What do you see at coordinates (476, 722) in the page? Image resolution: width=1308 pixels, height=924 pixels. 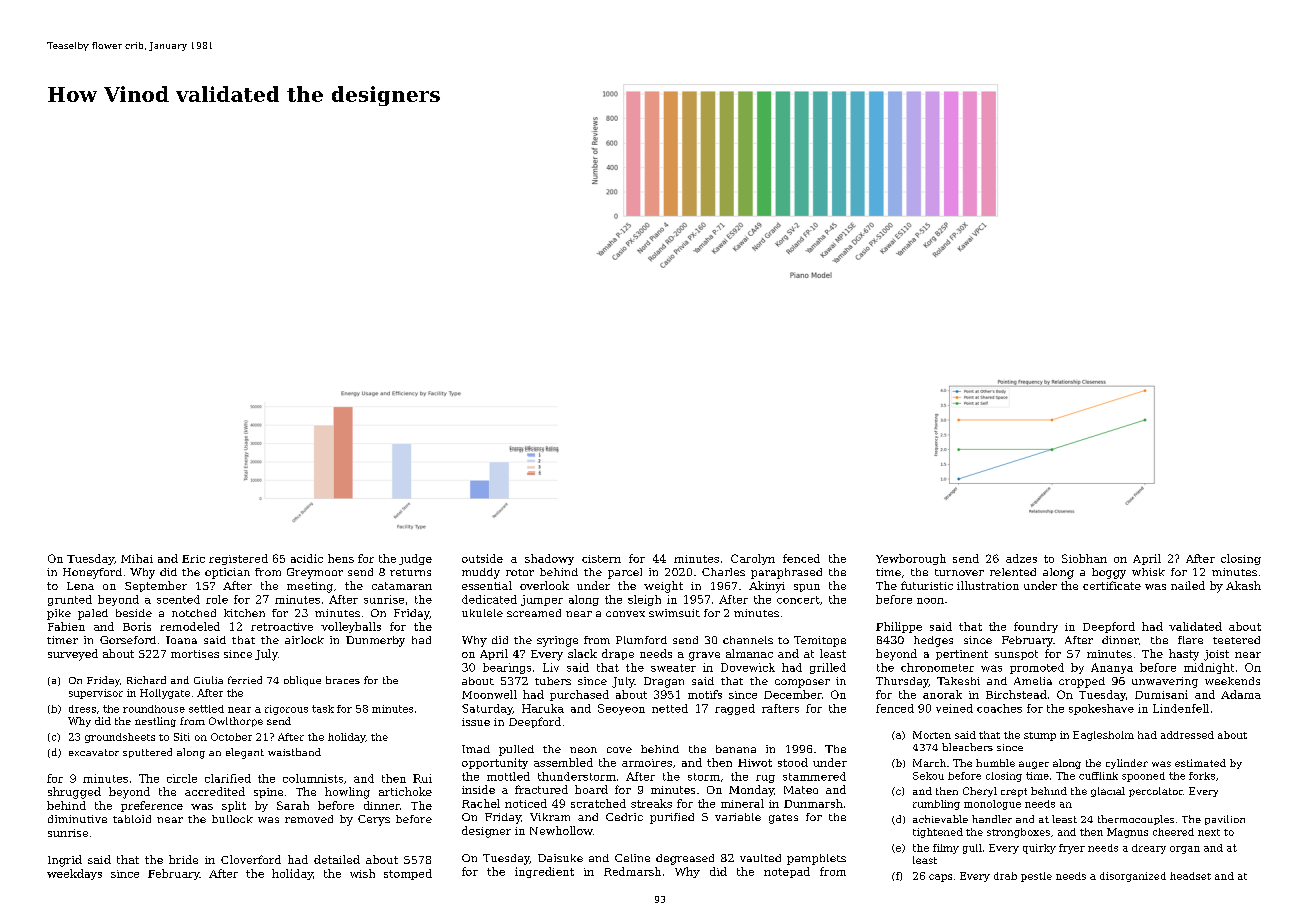 I see `issue` at bounding box center [476, 722].
